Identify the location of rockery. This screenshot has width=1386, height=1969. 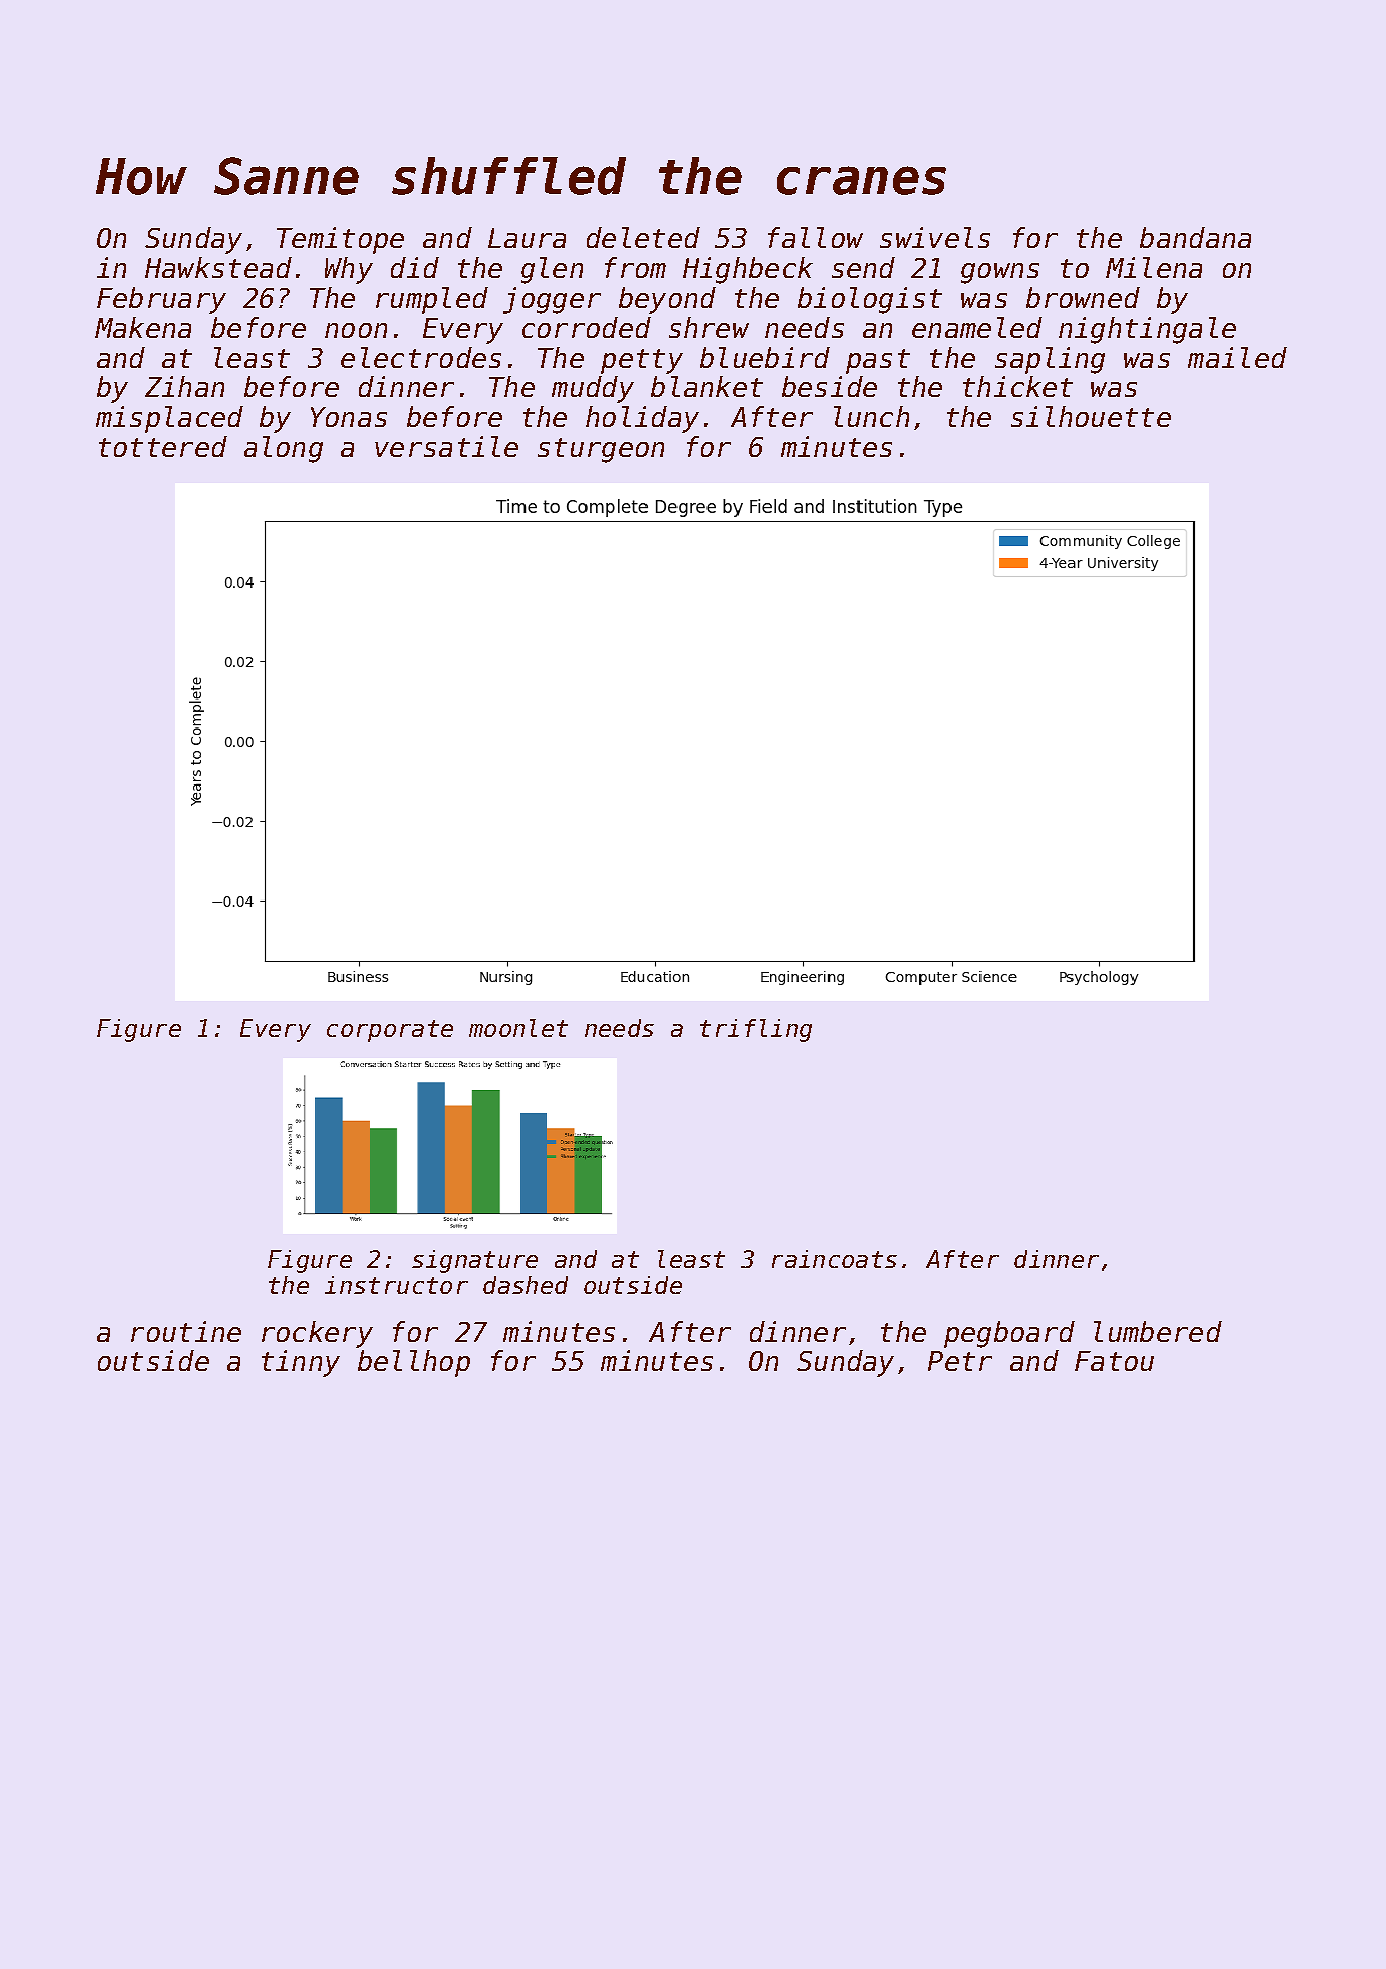
(317, 1334).
